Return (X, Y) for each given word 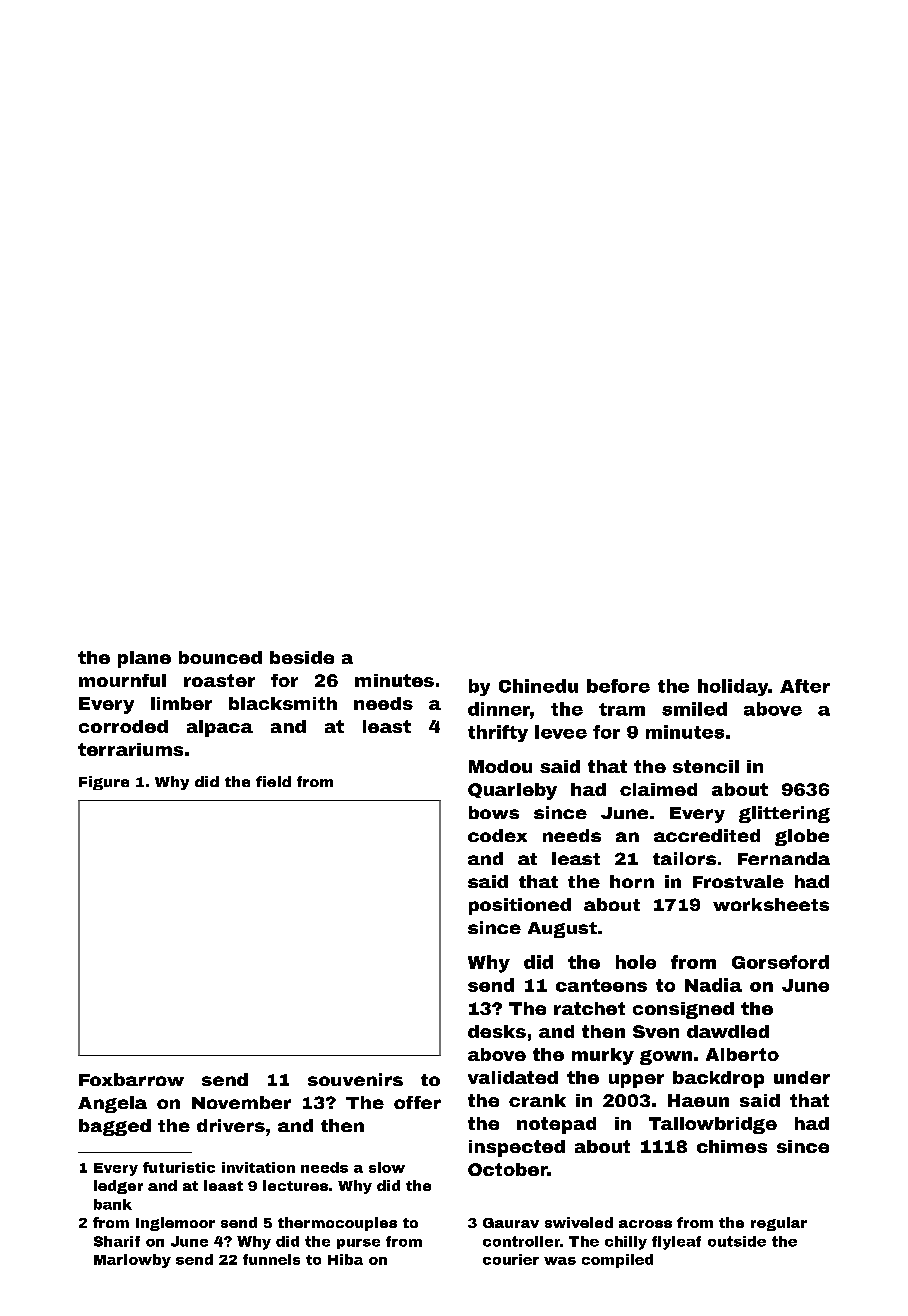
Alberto (742, 1054)
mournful (122, 680)
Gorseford (780, 962)
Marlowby (132, 1261)
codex (497, 835)
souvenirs (355, 1079)
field (273, 781)
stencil (706, 766)
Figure (104, 783)
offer (417, 1102)
